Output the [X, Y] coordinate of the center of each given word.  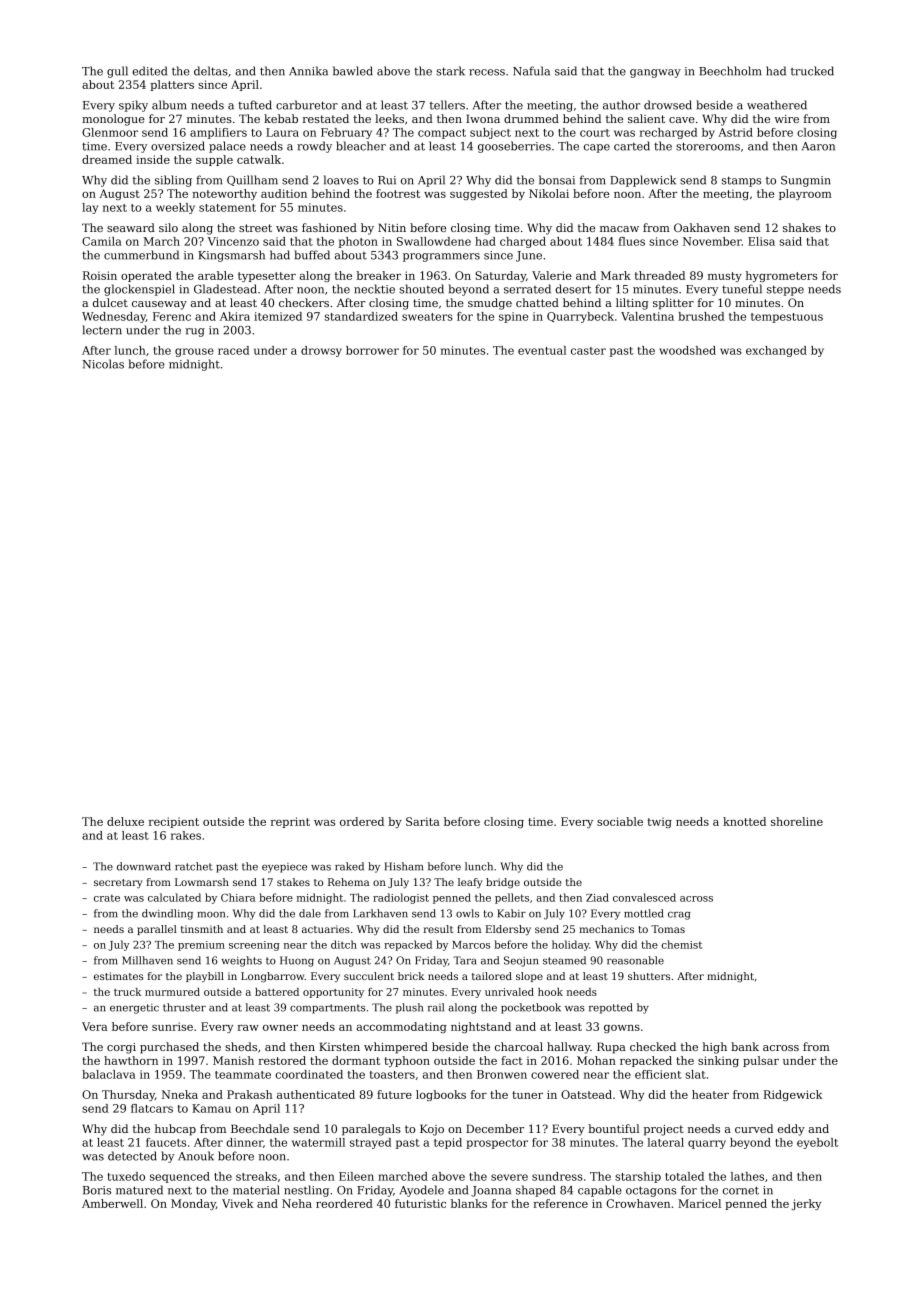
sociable [620, 821]
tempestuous [787, 318]
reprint [290, 822]
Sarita [423, 821]
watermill [318, 1142]
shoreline [797, 821]
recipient [174, 822]
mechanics [606, 929]
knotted [744, 821]
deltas [211, 71]
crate [107, 898]
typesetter [267, 277]
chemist [682, 944]
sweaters [427, 317]
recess [487, 72]
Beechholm [730, 71]
